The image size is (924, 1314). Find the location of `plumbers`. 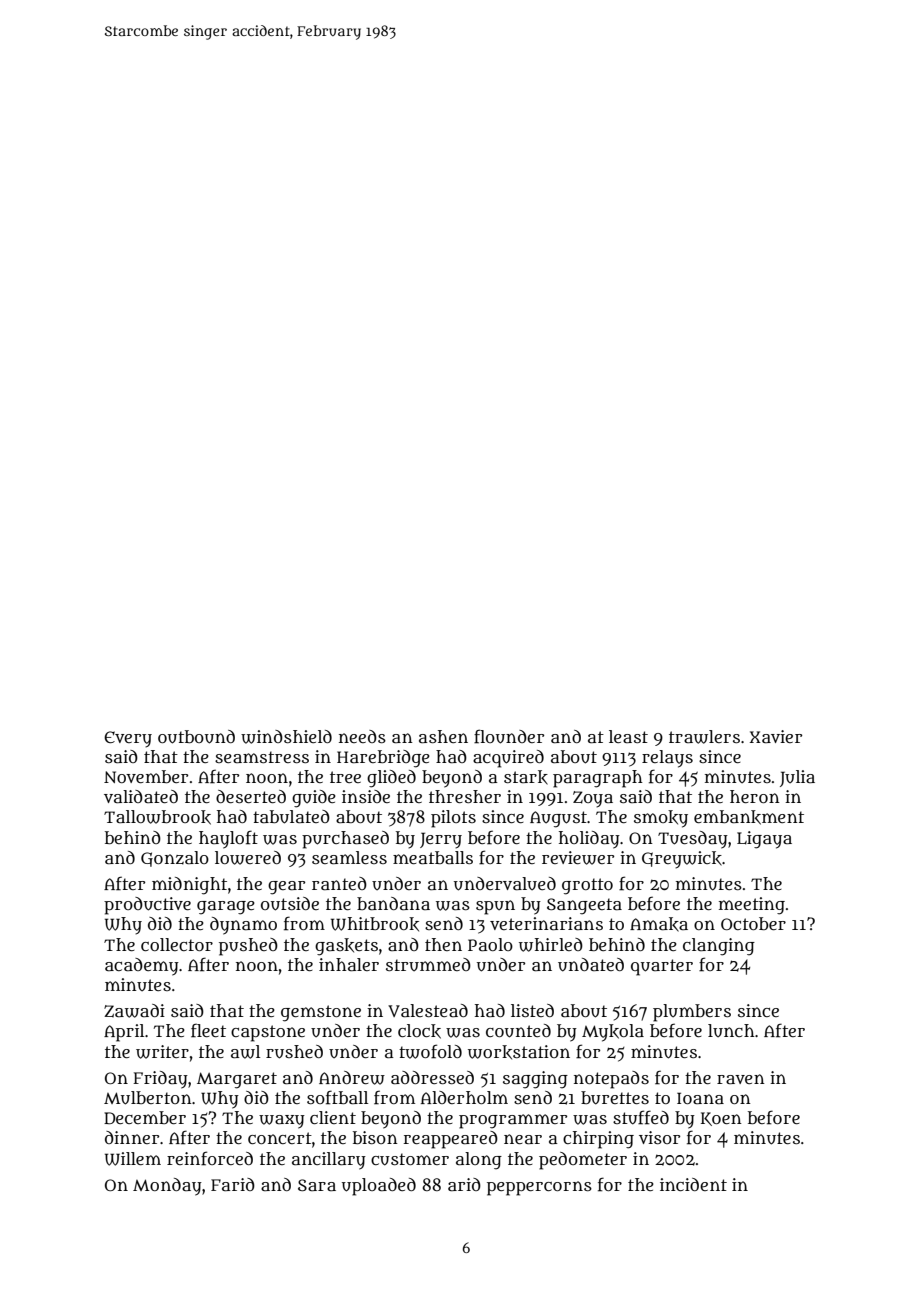

plumbers is located at coordinates (692, 1013).
